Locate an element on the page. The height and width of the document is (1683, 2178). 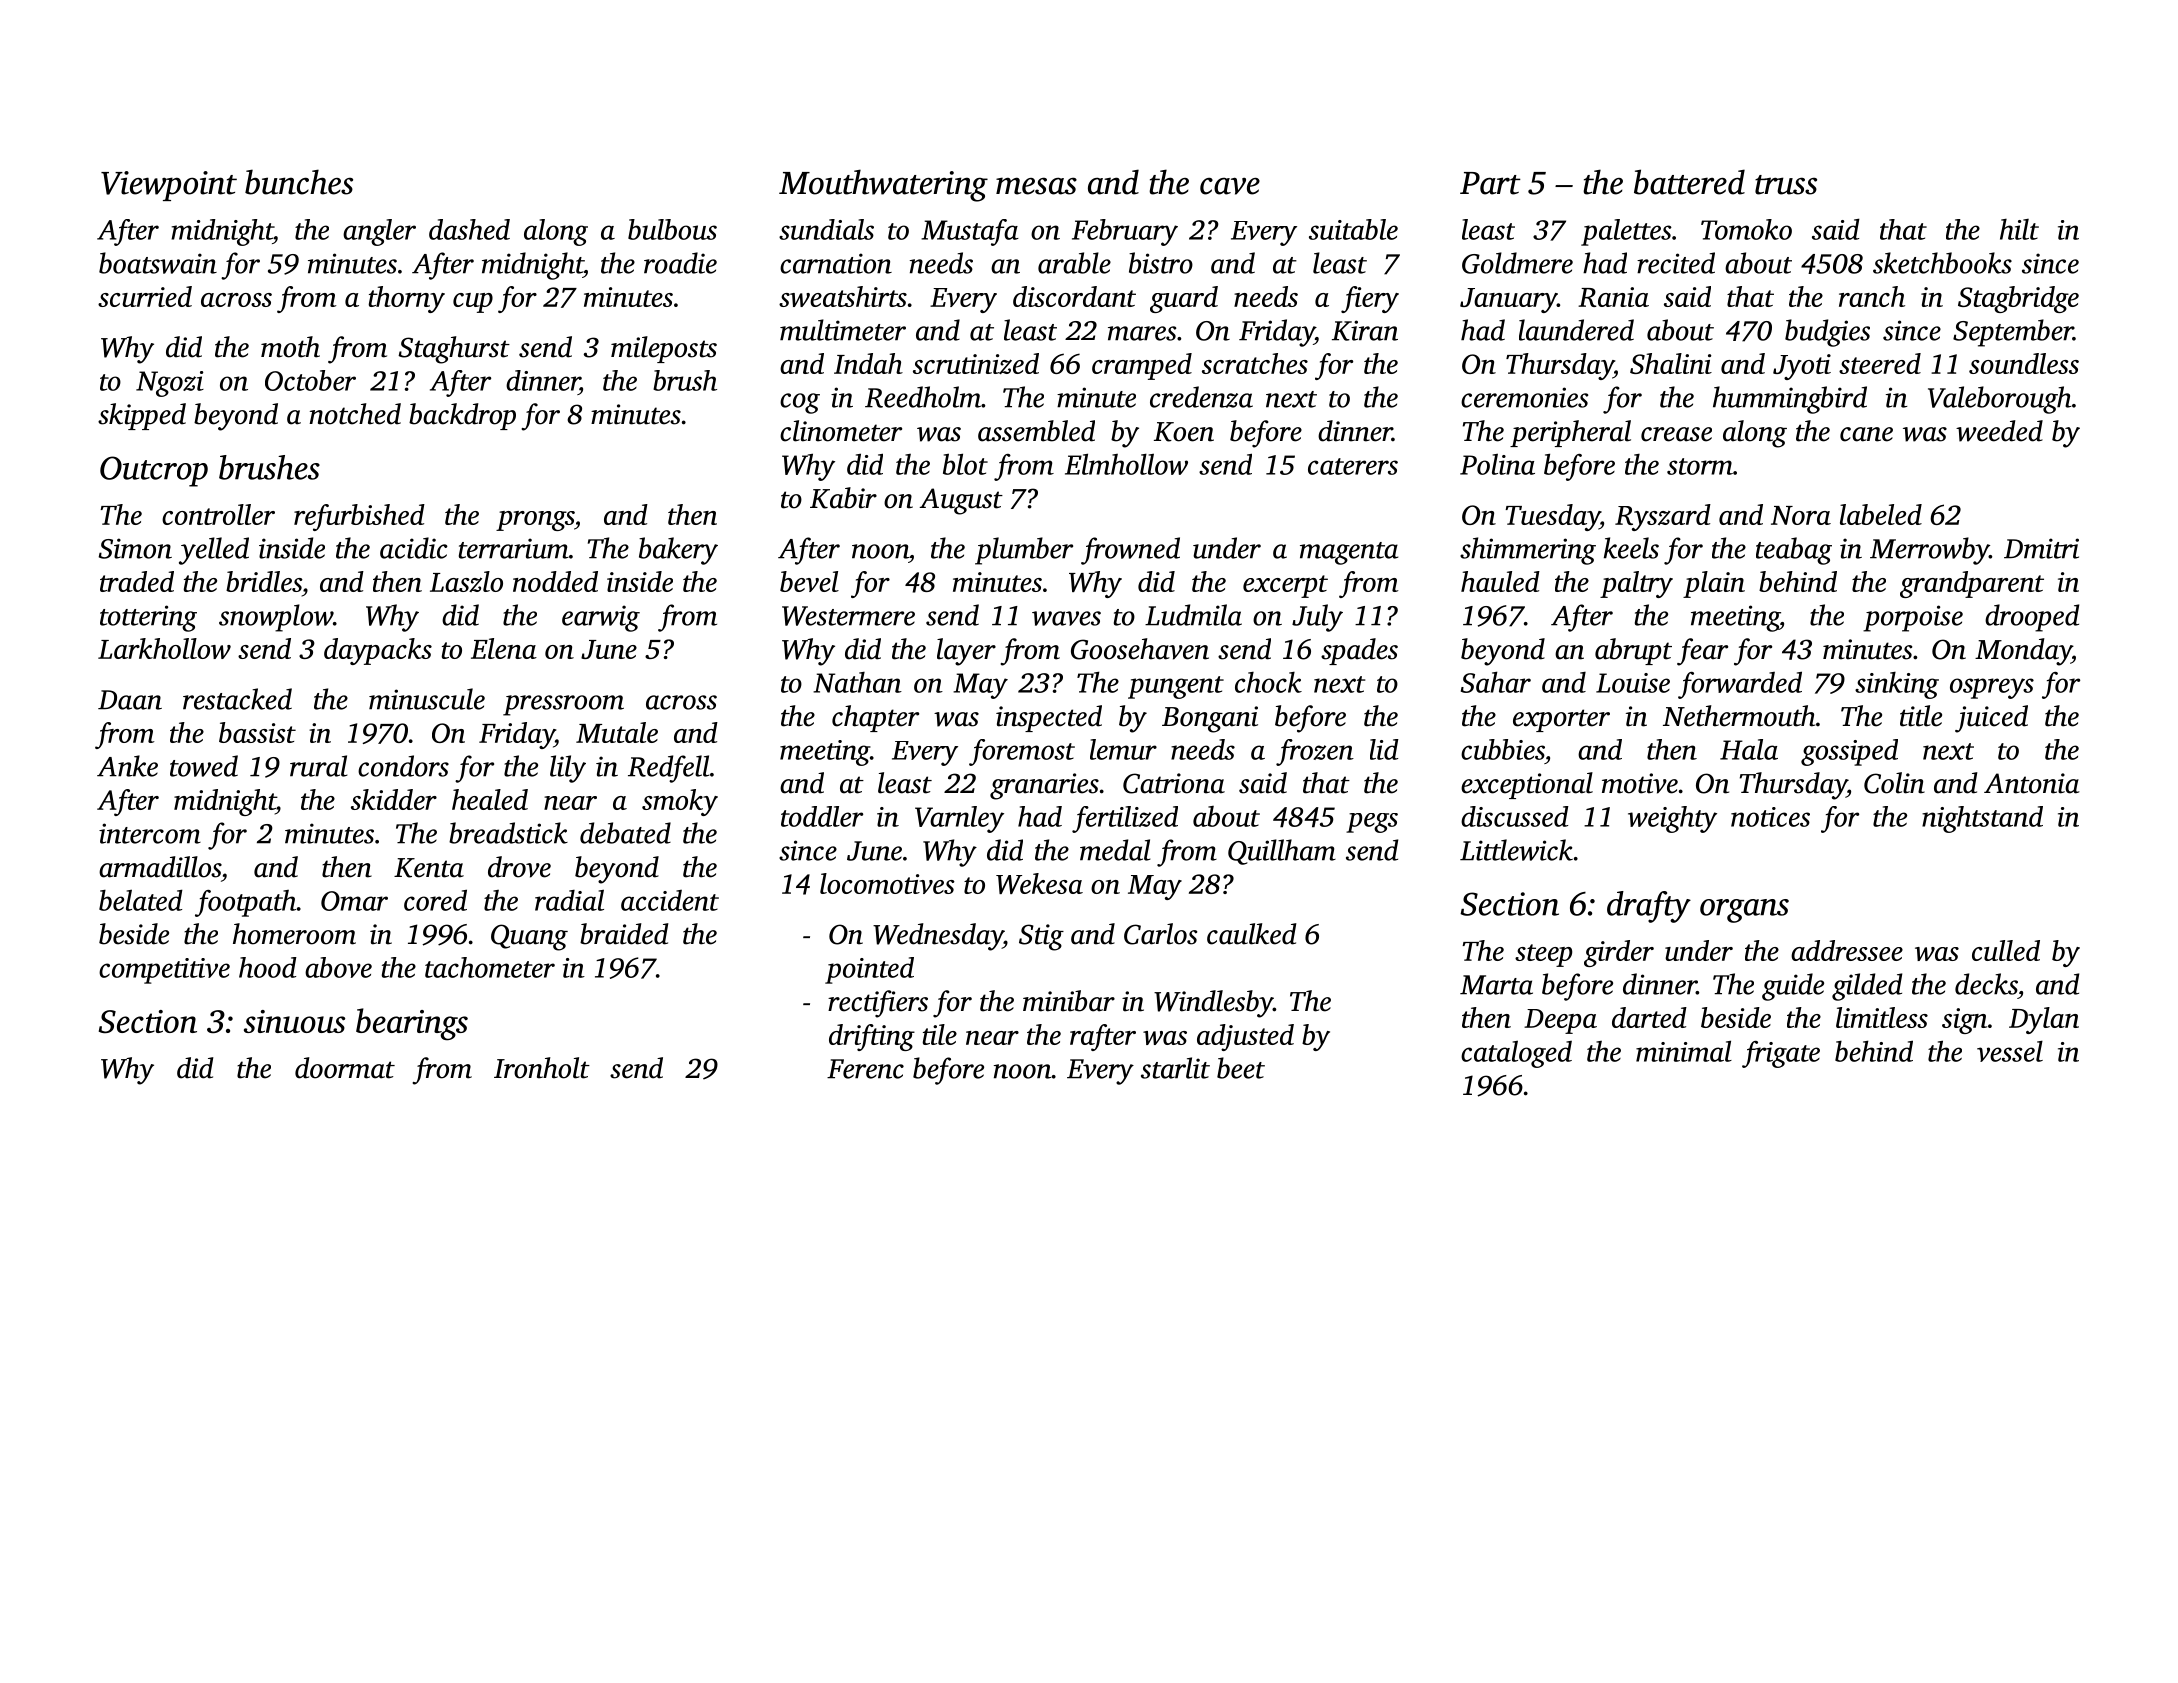
skidder is located at coordinates (394, 799).
